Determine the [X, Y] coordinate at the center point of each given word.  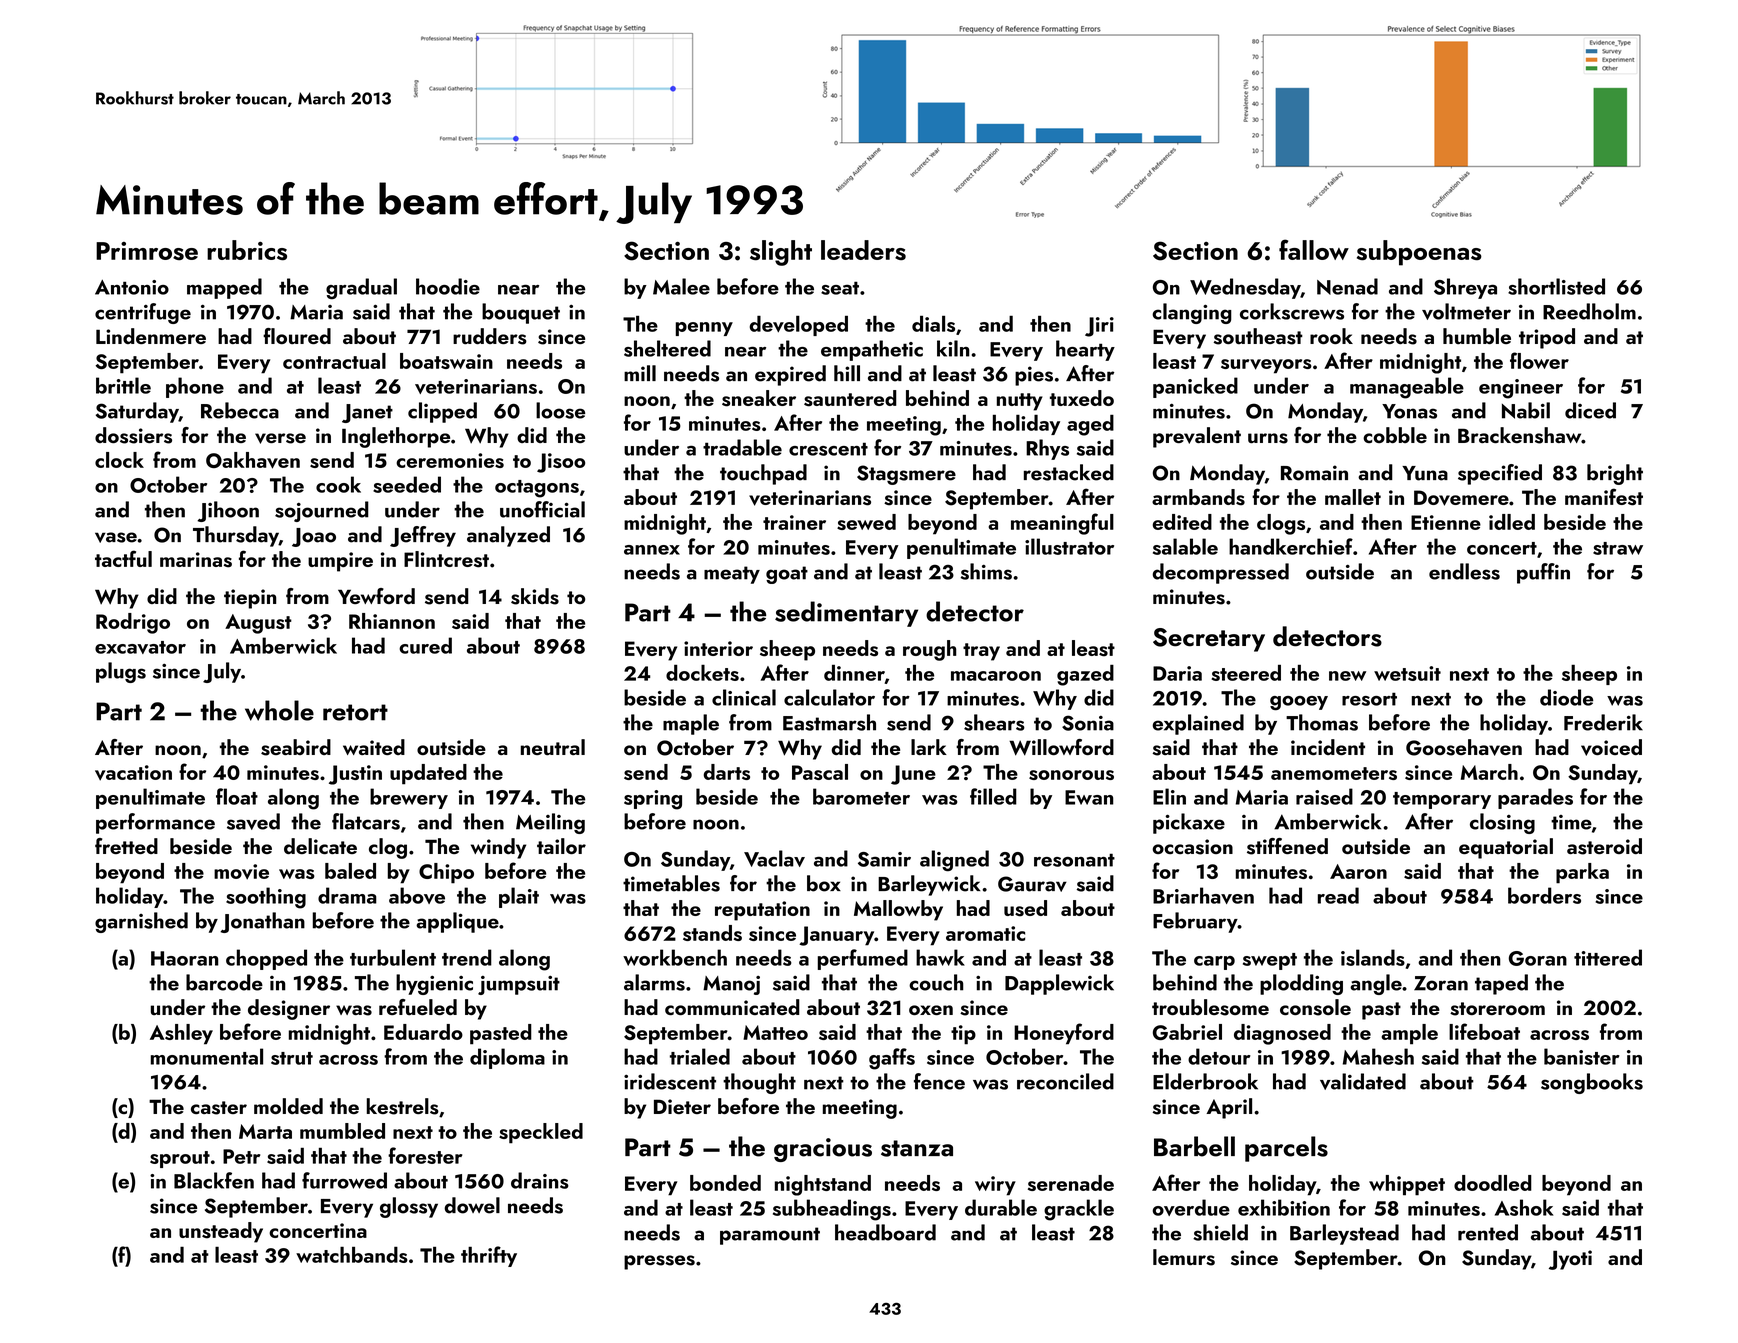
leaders [863, 250]
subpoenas [1419, 253]
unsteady [221, 1232]
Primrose [147, 251]
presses [659, 1262]
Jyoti [1570, 1260]
